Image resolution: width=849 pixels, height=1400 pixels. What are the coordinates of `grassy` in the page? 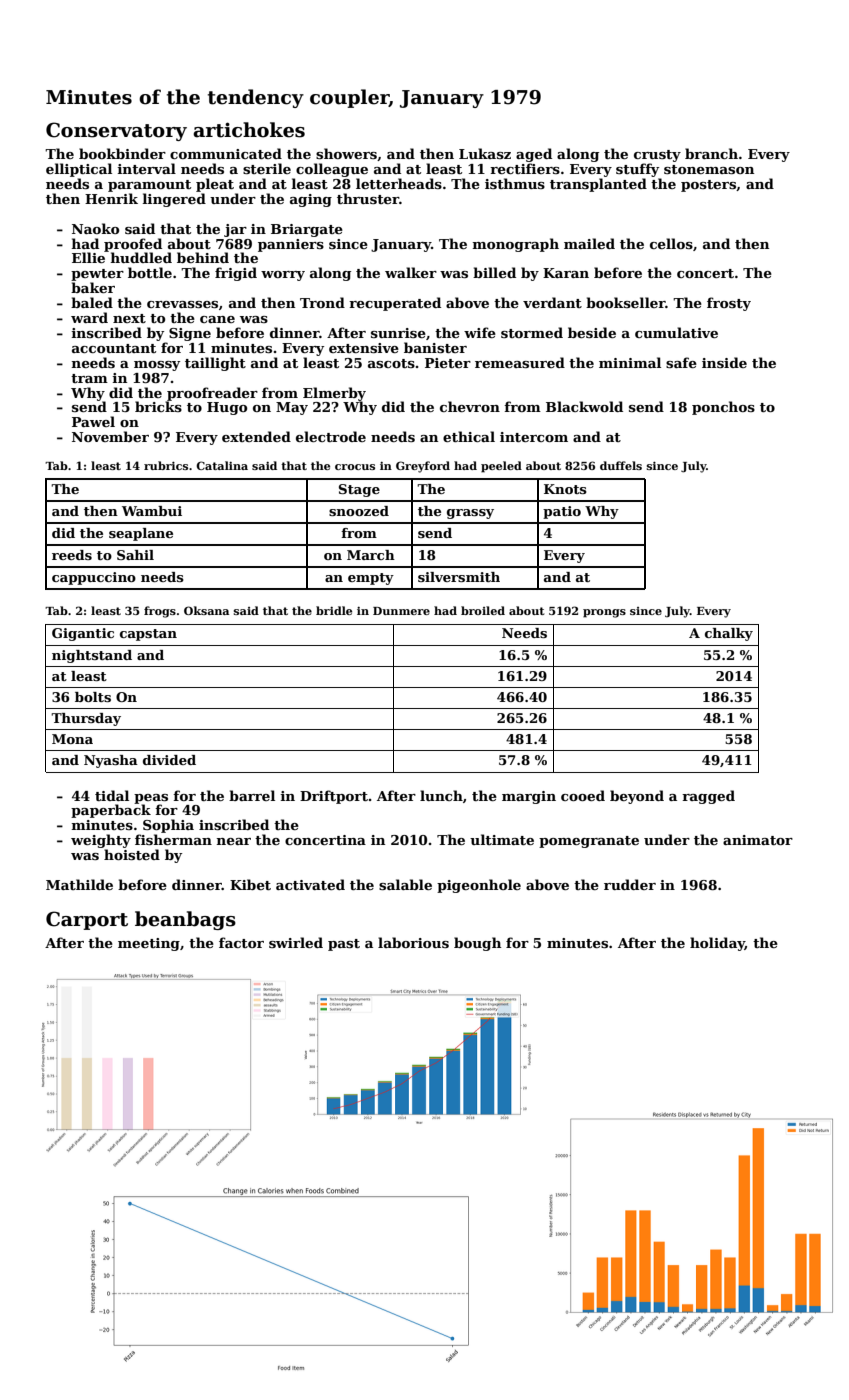 It's located at (470, 514).
